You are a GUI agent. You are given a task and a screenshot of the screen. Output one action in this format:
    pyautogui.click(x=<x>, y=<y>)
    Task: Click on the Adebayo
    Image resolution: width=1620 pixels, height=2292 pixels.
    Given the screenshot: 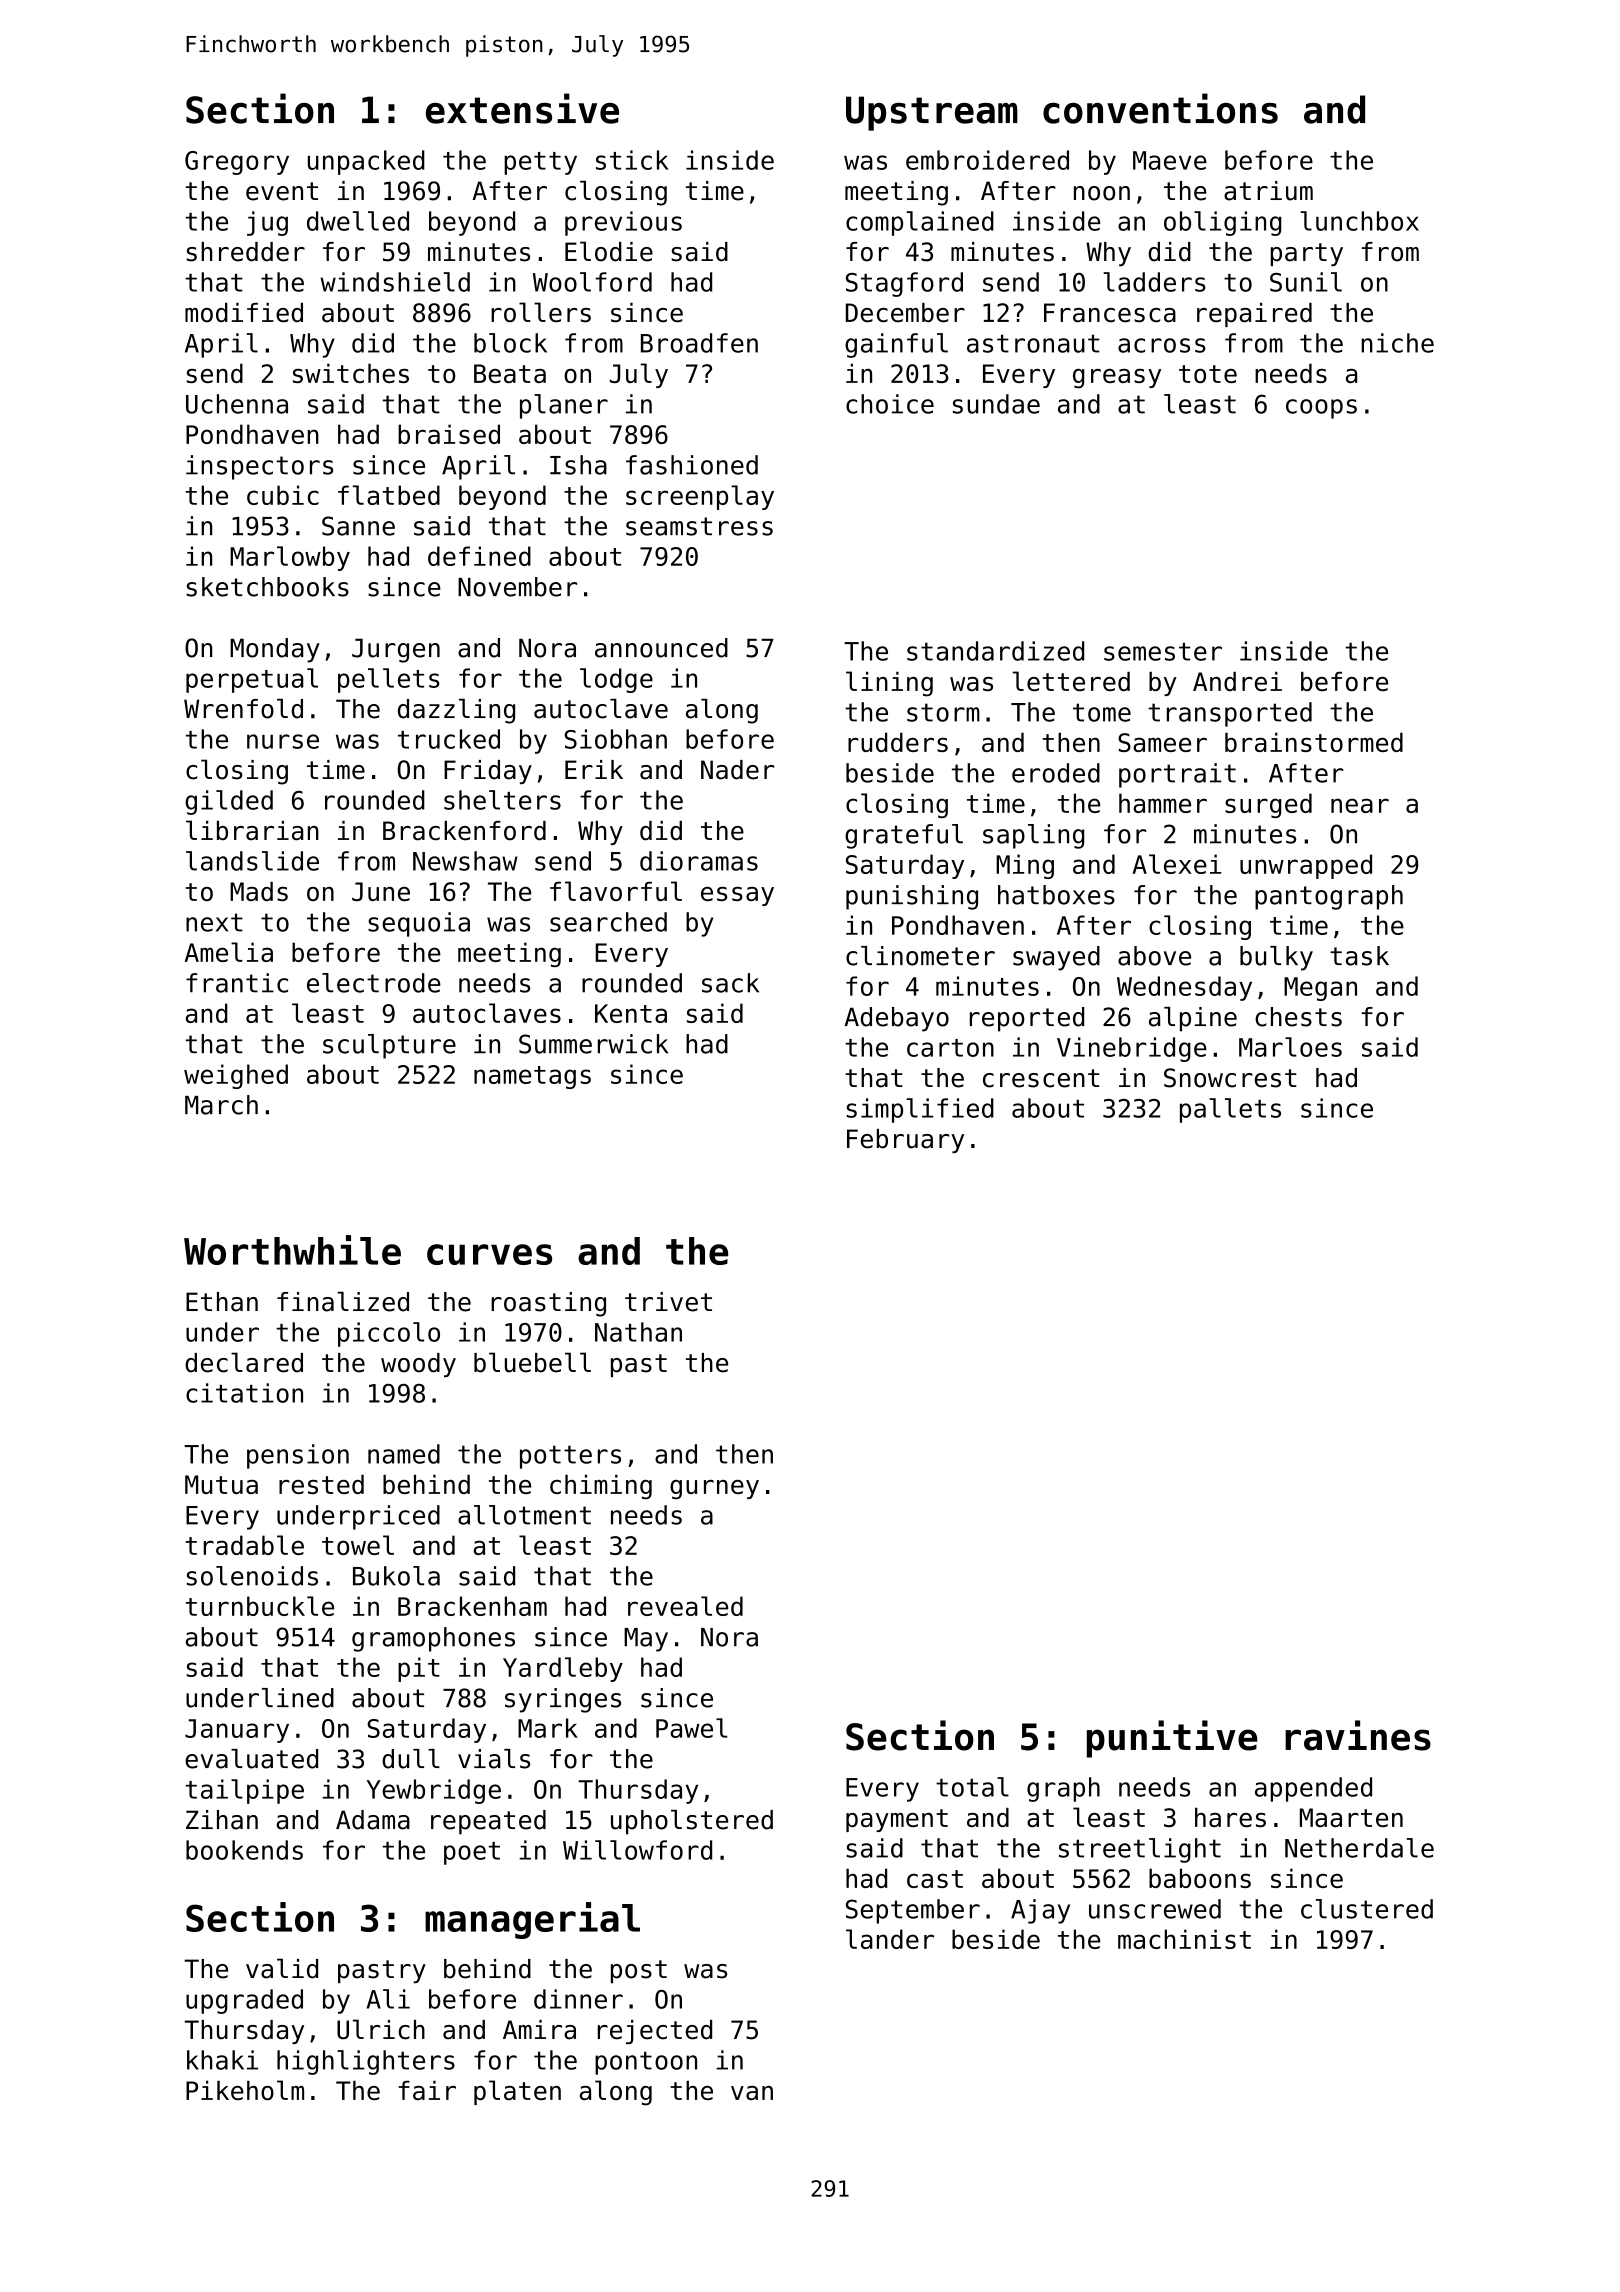 What is the action you would take?
    pyautogui.click(x=896, y=1019)
